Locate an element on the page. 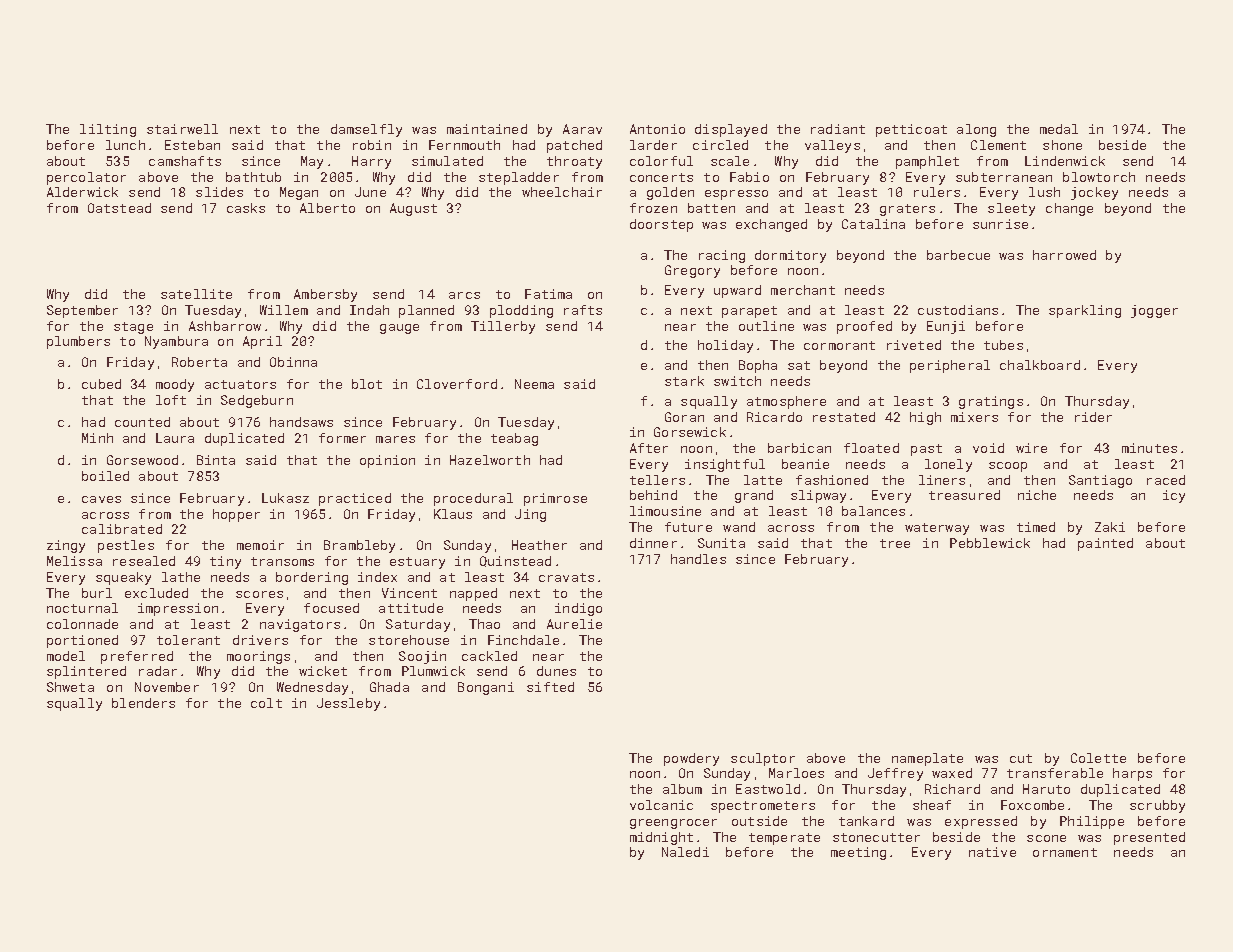 This image has height=952, width=1233. Naledi is located at coordinates (685, 852).
